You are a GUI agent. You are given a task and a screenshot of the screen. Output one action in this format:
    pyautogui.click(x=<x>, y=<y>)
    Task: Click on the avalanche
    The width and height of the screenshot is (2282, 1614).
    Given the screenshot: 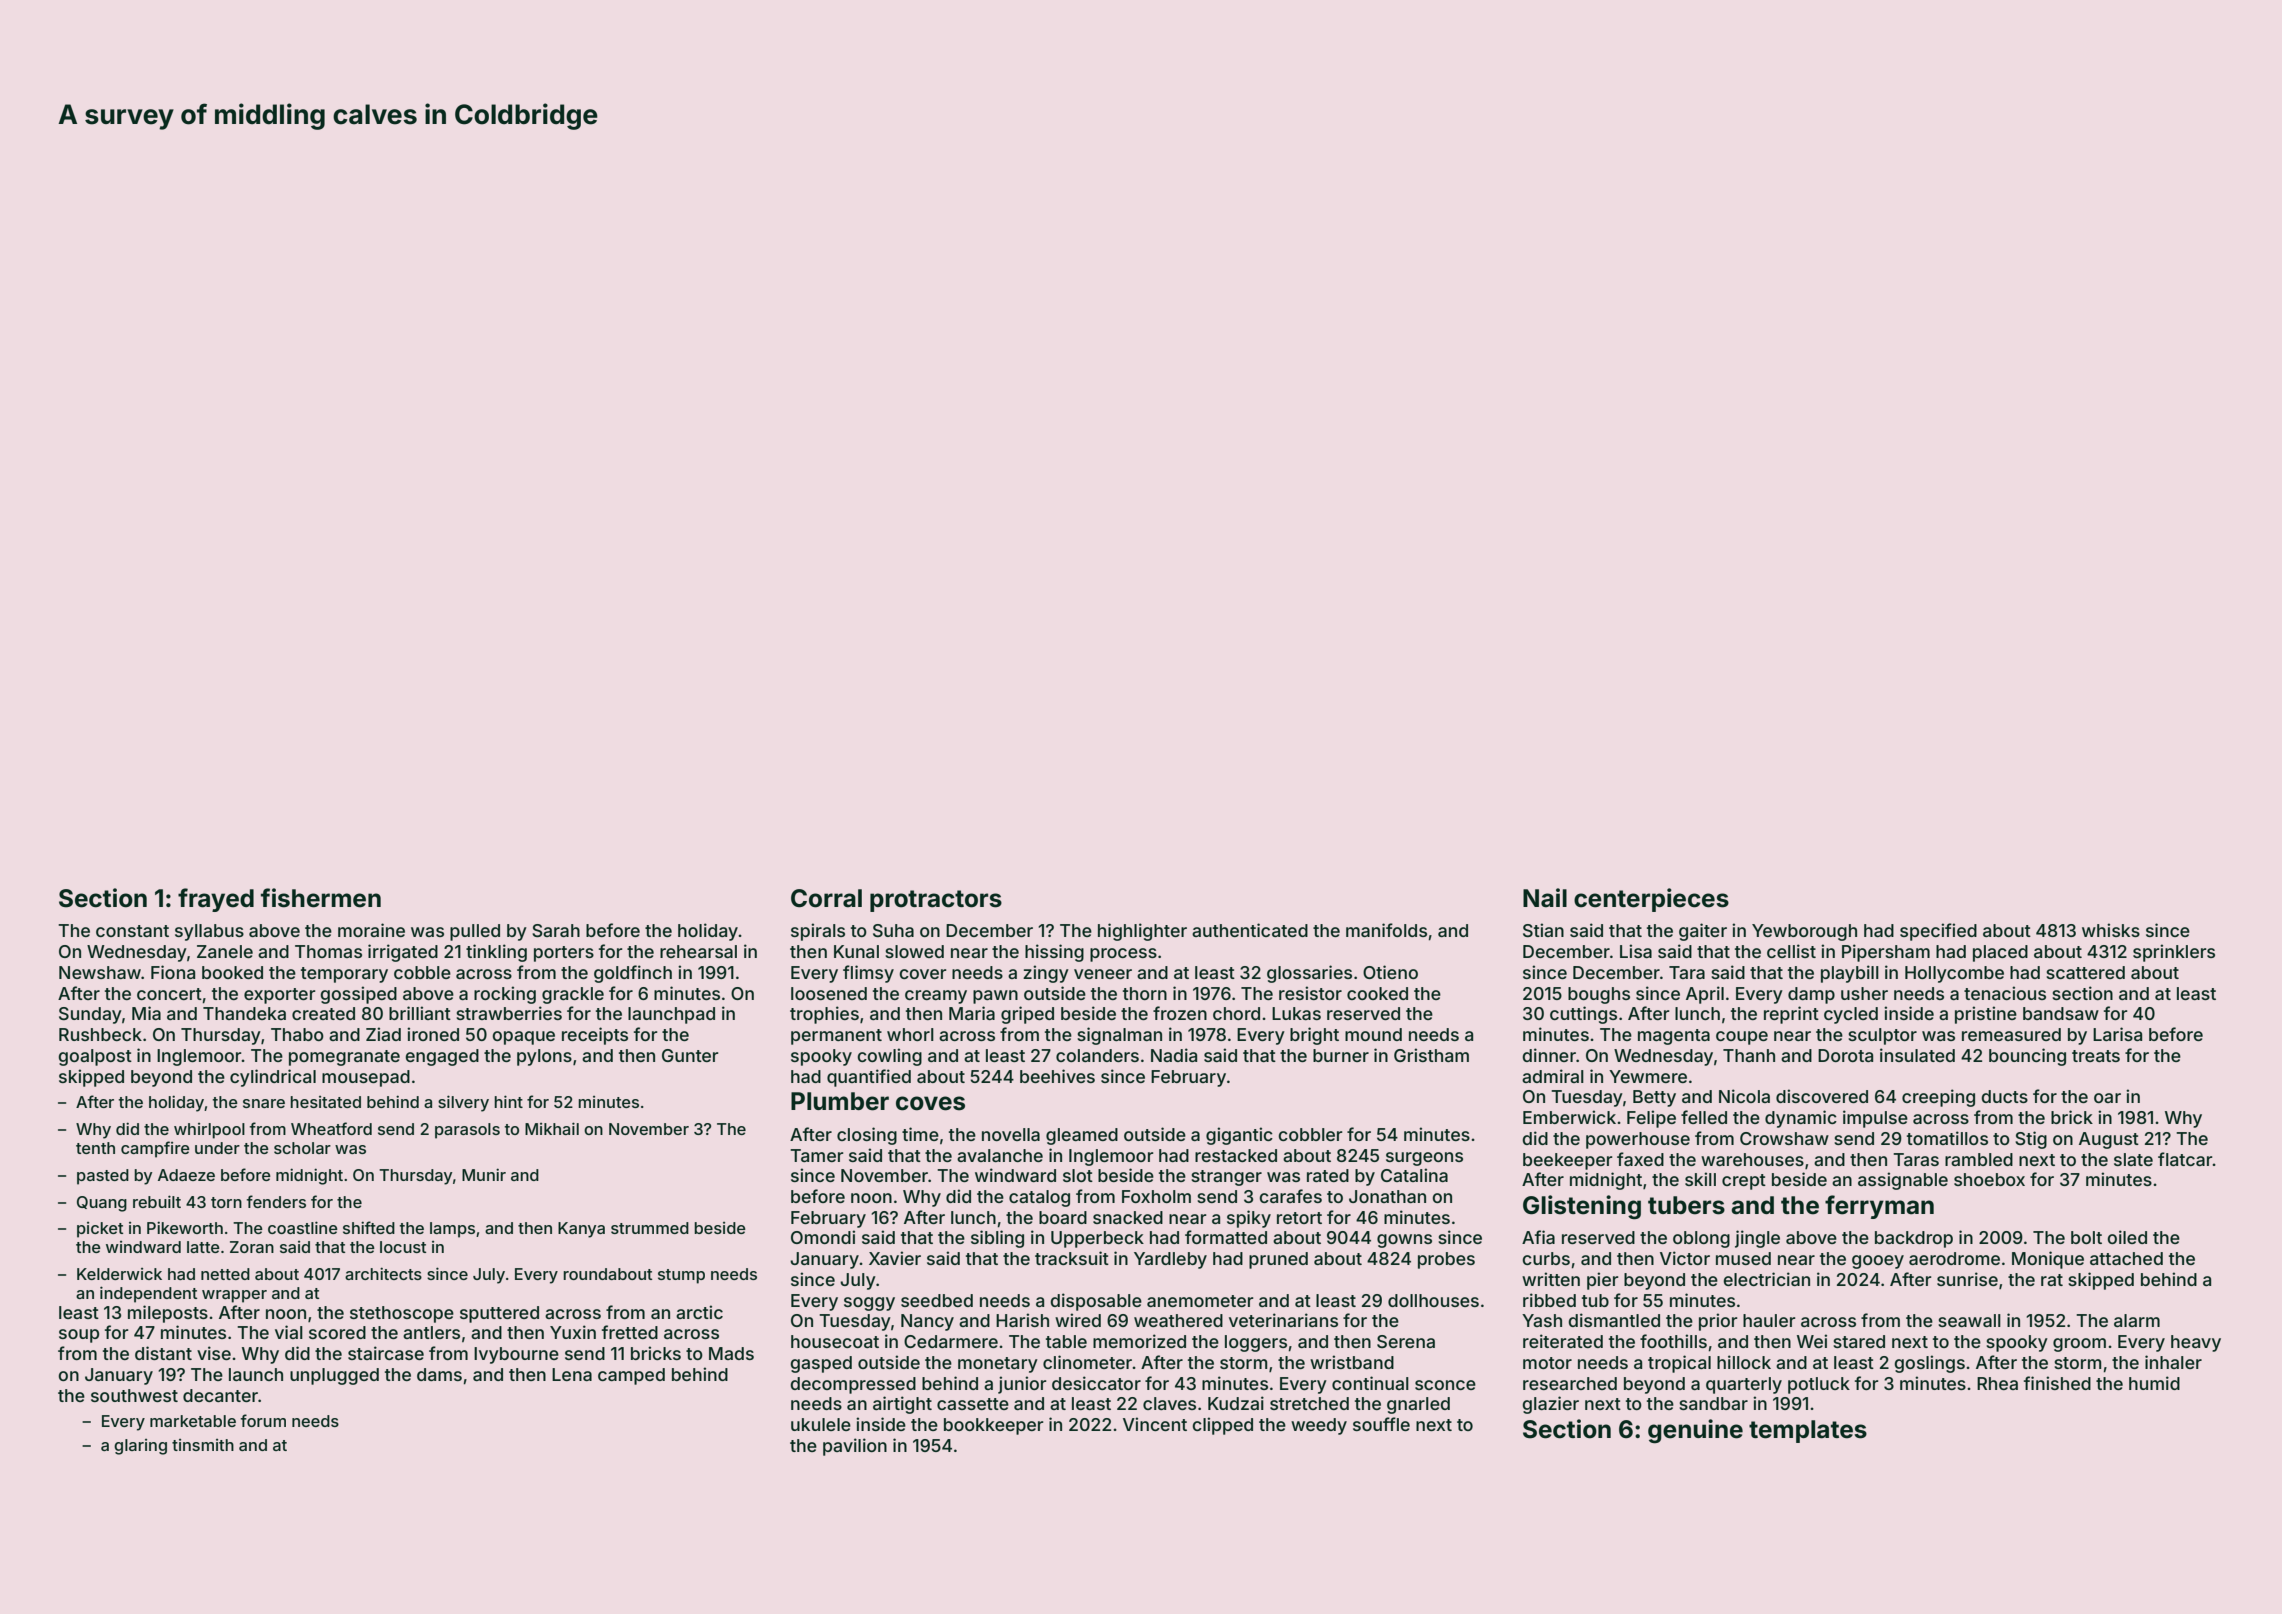 What is the action you would take?
    pyautogui.click(x=1000, y=1155)
